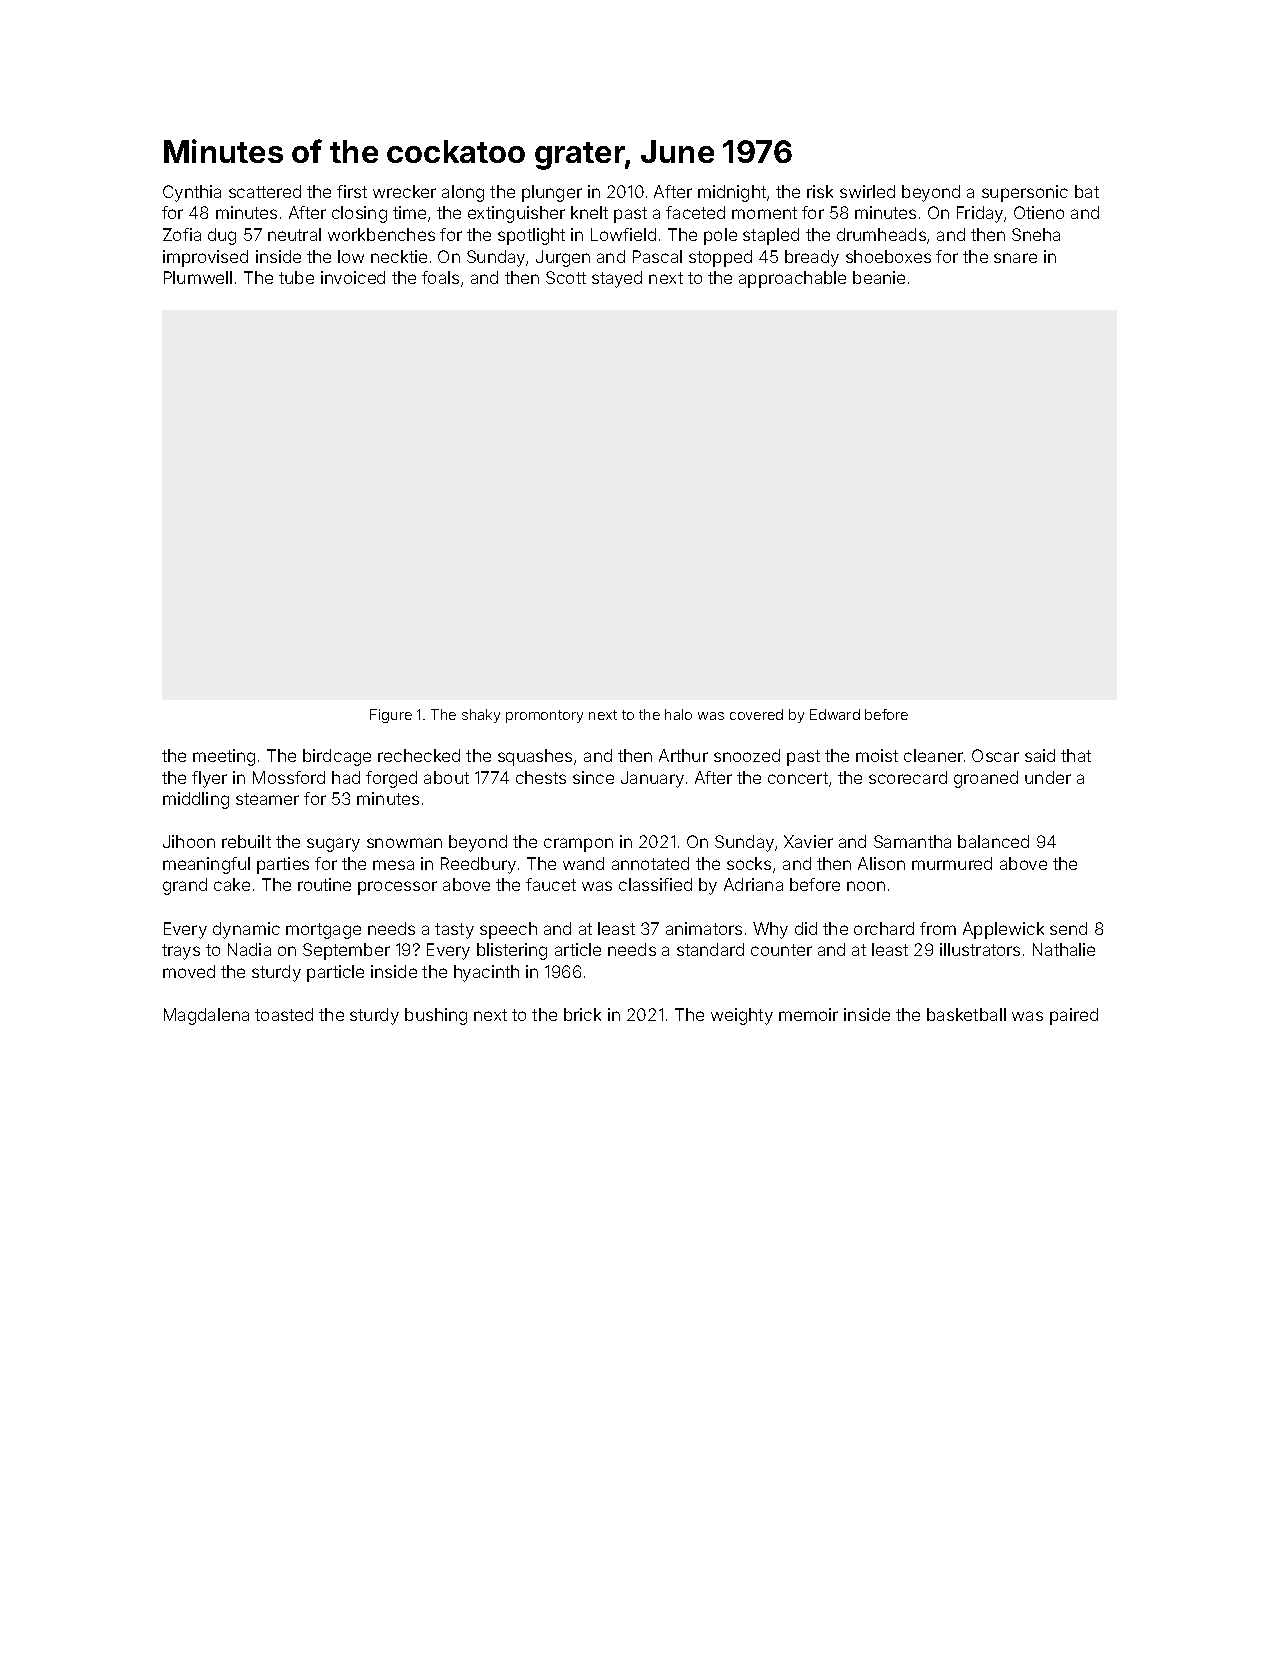 Image resolution: width=1279 pixels, height=1655 pixels. I want to click on shaky, so click(481, 716).
